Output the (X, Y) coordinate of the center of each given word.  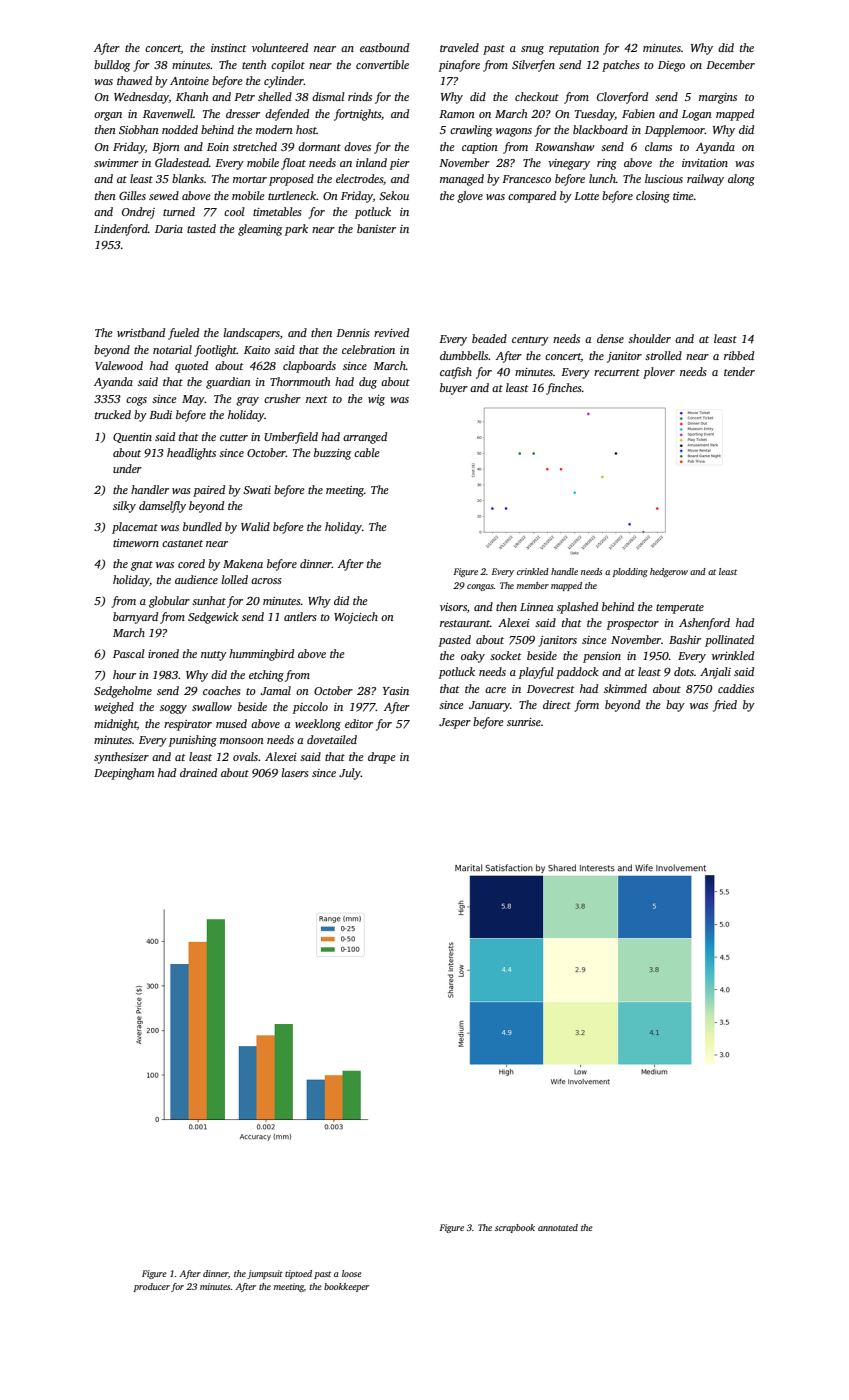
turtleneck (292, 195)
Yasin (396, 691)
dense (610, 338)
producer (152, 1287)
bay (675, 706)
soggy (173, 709)
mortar (250, 179)
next (317, 399)
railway (705, 180)
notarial (172, 349)
